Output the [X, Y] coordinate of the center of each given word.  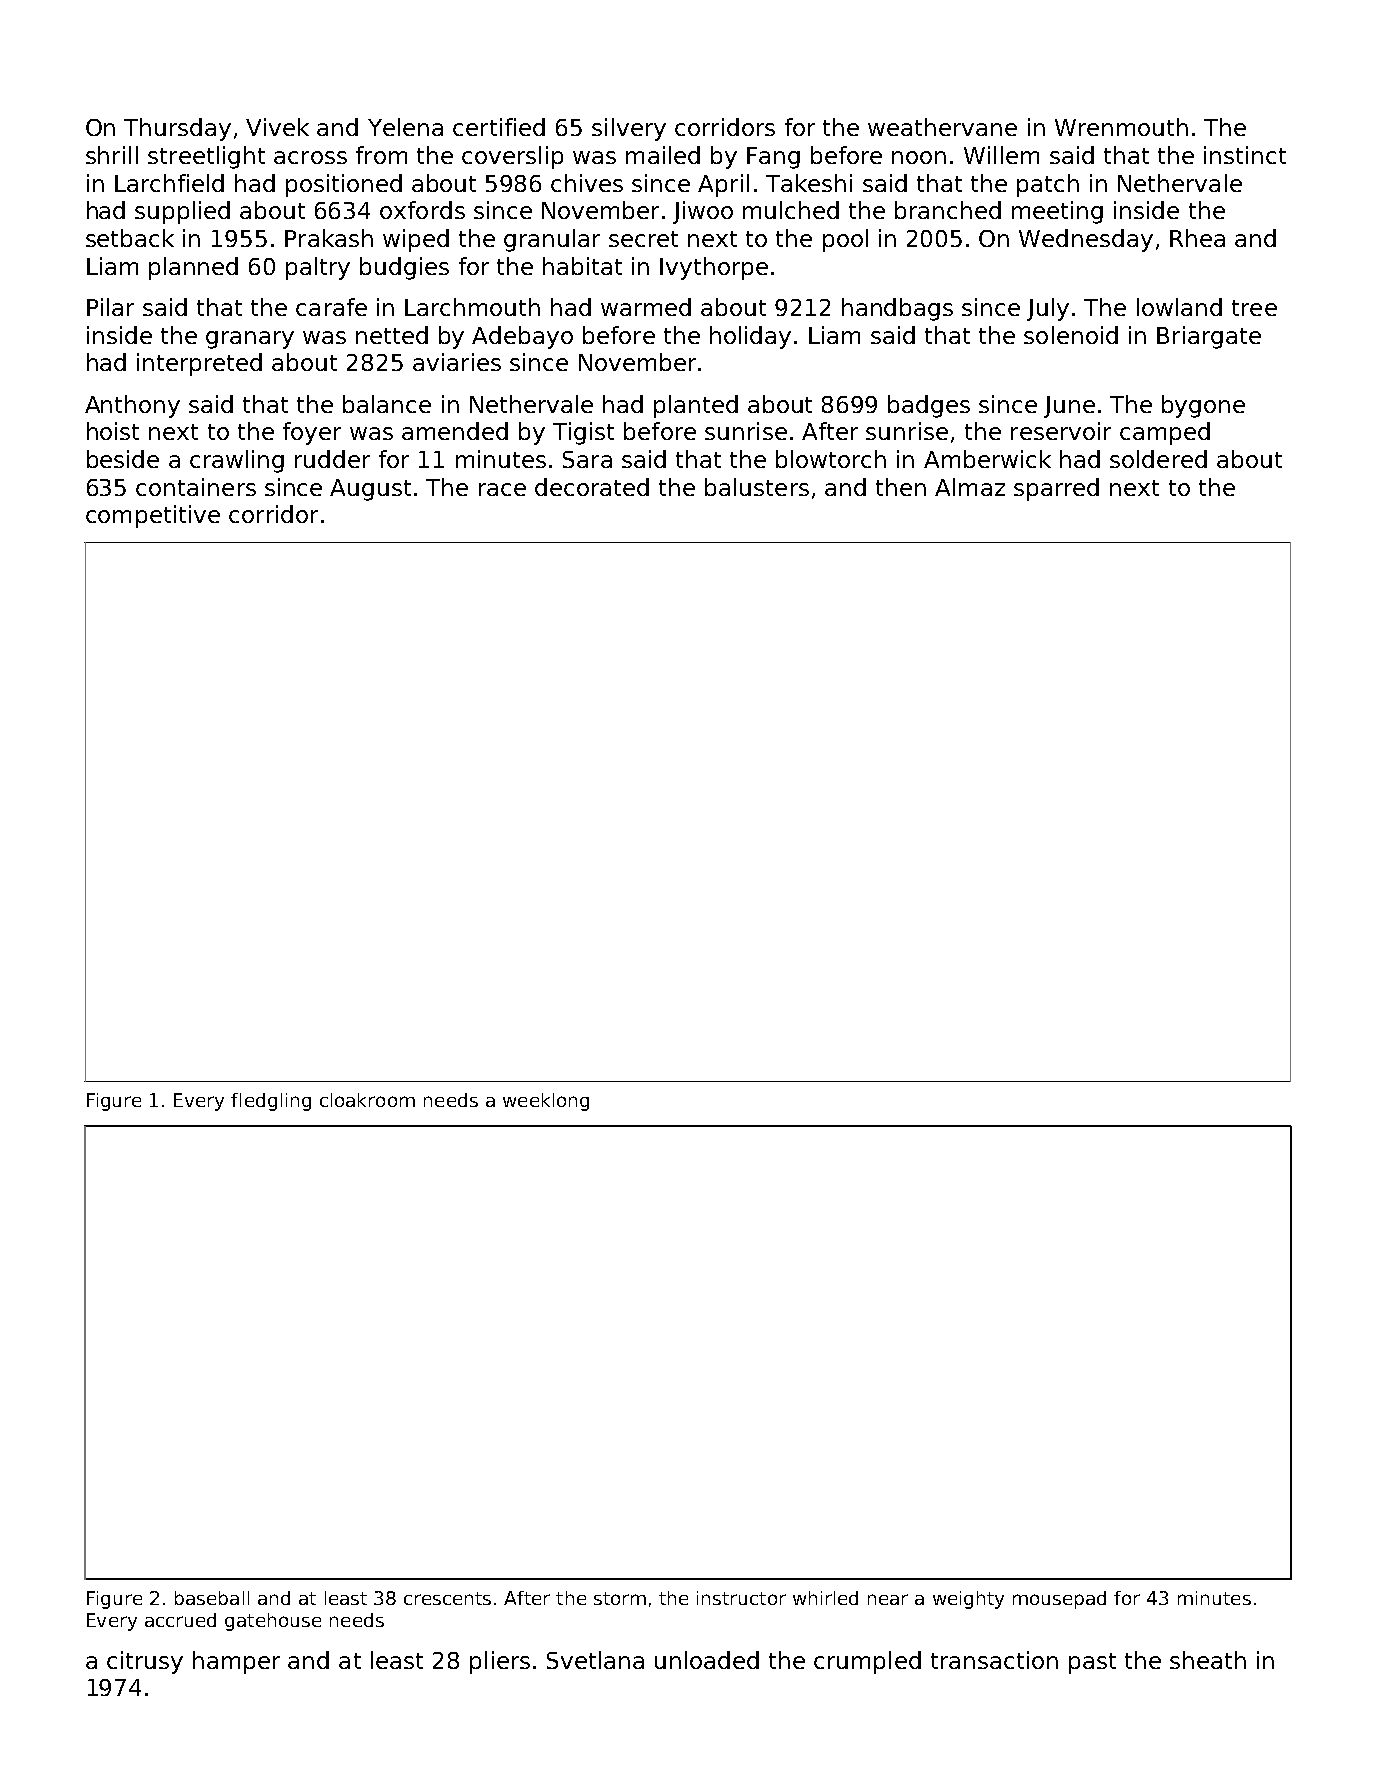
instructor [741, 1598]
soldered [1158, 459]
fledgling [271, 1102]
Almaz [970, 487]
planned [193, 268]
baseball [212, 1598]
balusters [757, 487]
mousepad [1059, 1600]
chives [587, 183]
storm [620, 1598]
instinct [1245, 155]
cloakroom [367, 1100]
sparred [1056, 489]
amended [455, 431]
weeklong [546, 1102]
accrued [180, 1620]
